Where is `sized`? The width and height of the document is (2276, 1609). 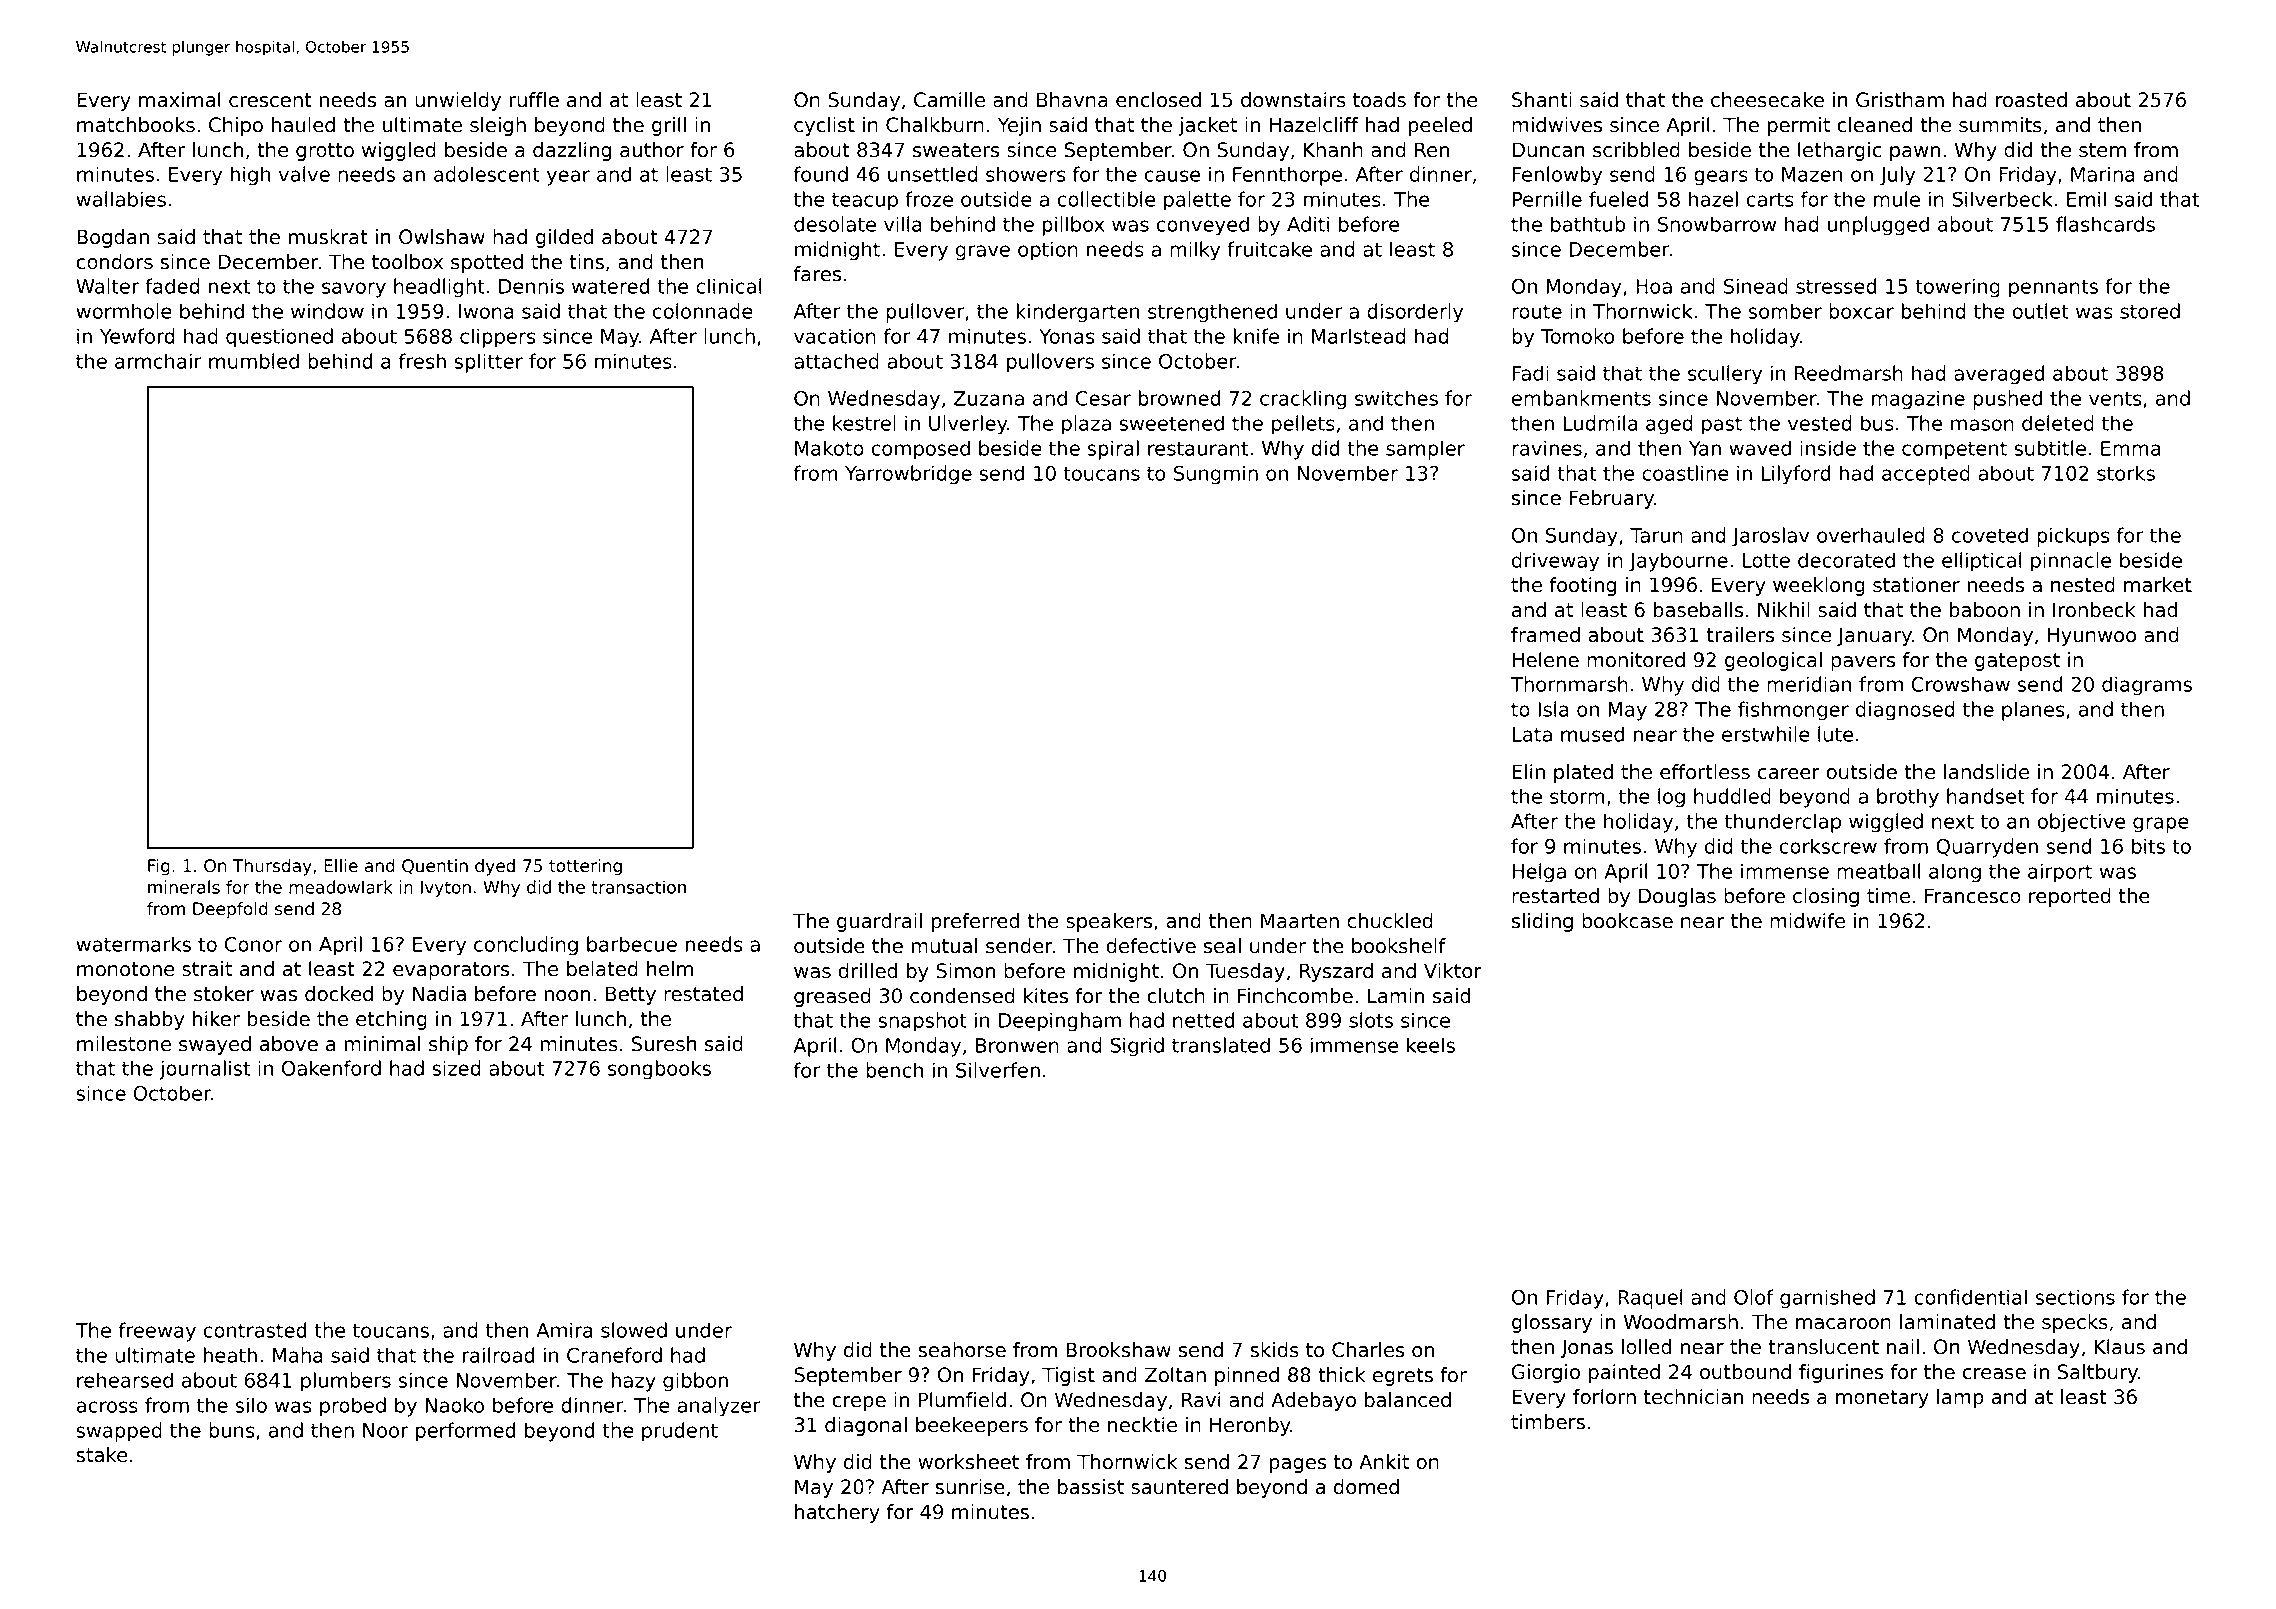 sized is located at coordinates (456, 1068).
